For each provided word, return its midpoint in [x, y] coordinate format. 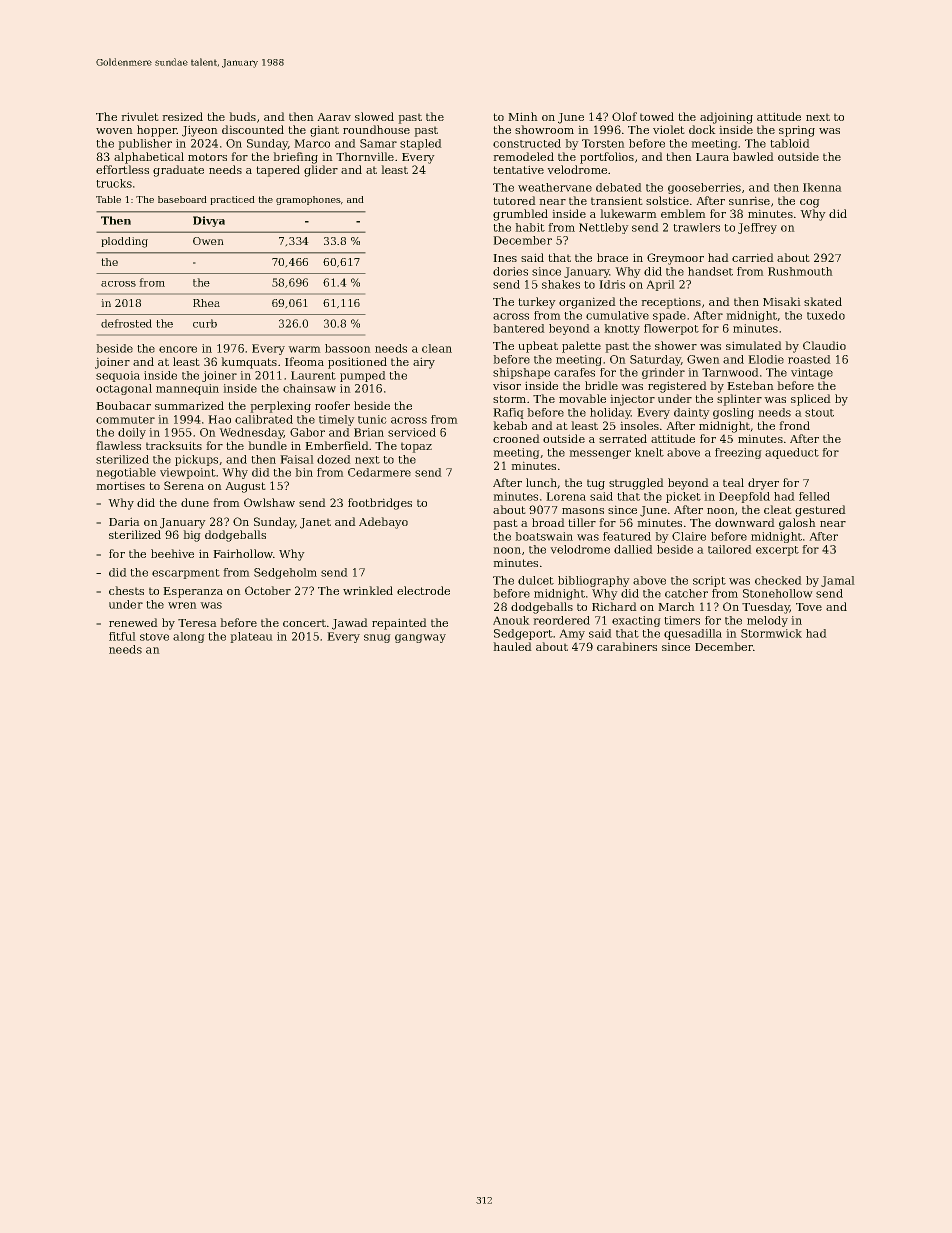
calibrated [264, 419]
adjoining [726, 118]
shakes [561, 284]
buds [242, 116]
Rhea [206, 303]
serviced [412, 432]
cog [810, 203]
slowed [374, 116]
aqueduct [792, 453]
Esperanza [193, 592]
